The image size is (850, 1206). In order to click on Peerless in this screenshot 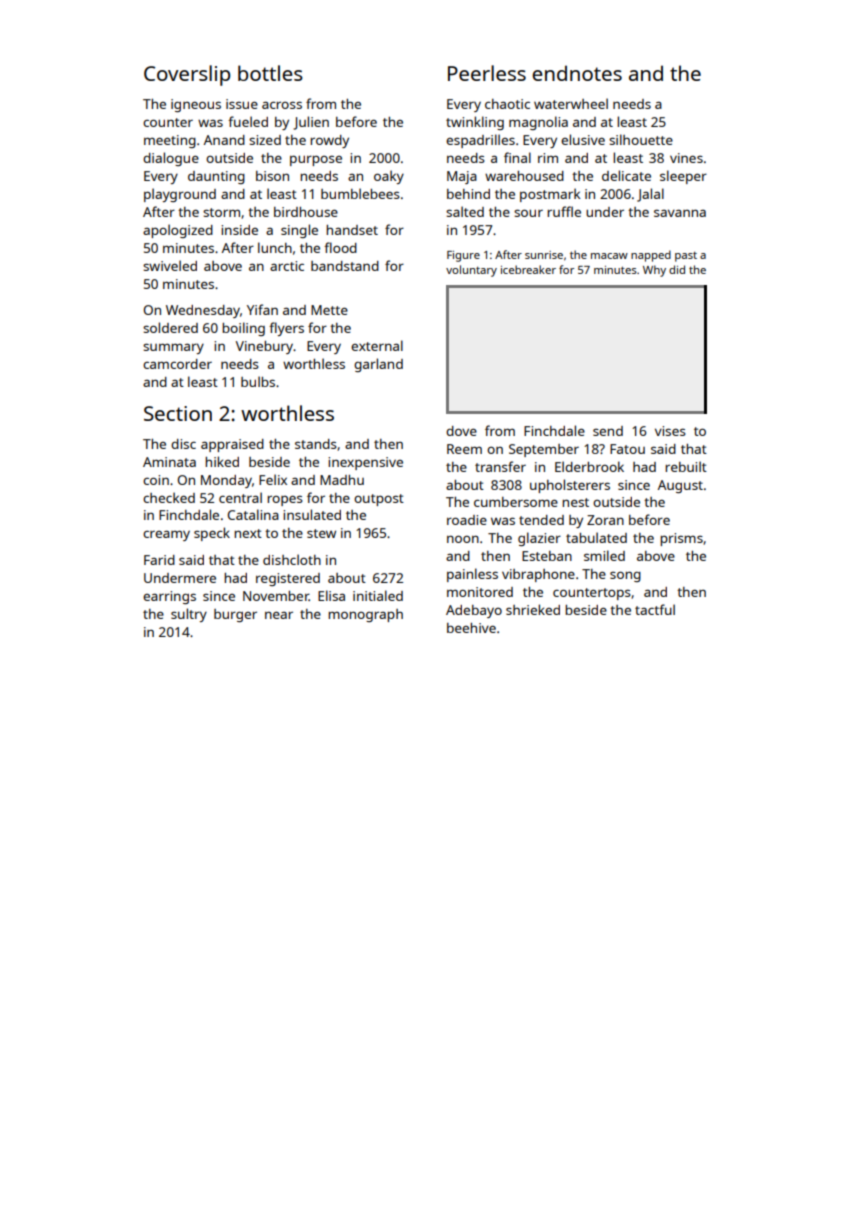, I will do `click(487, 73)`.
